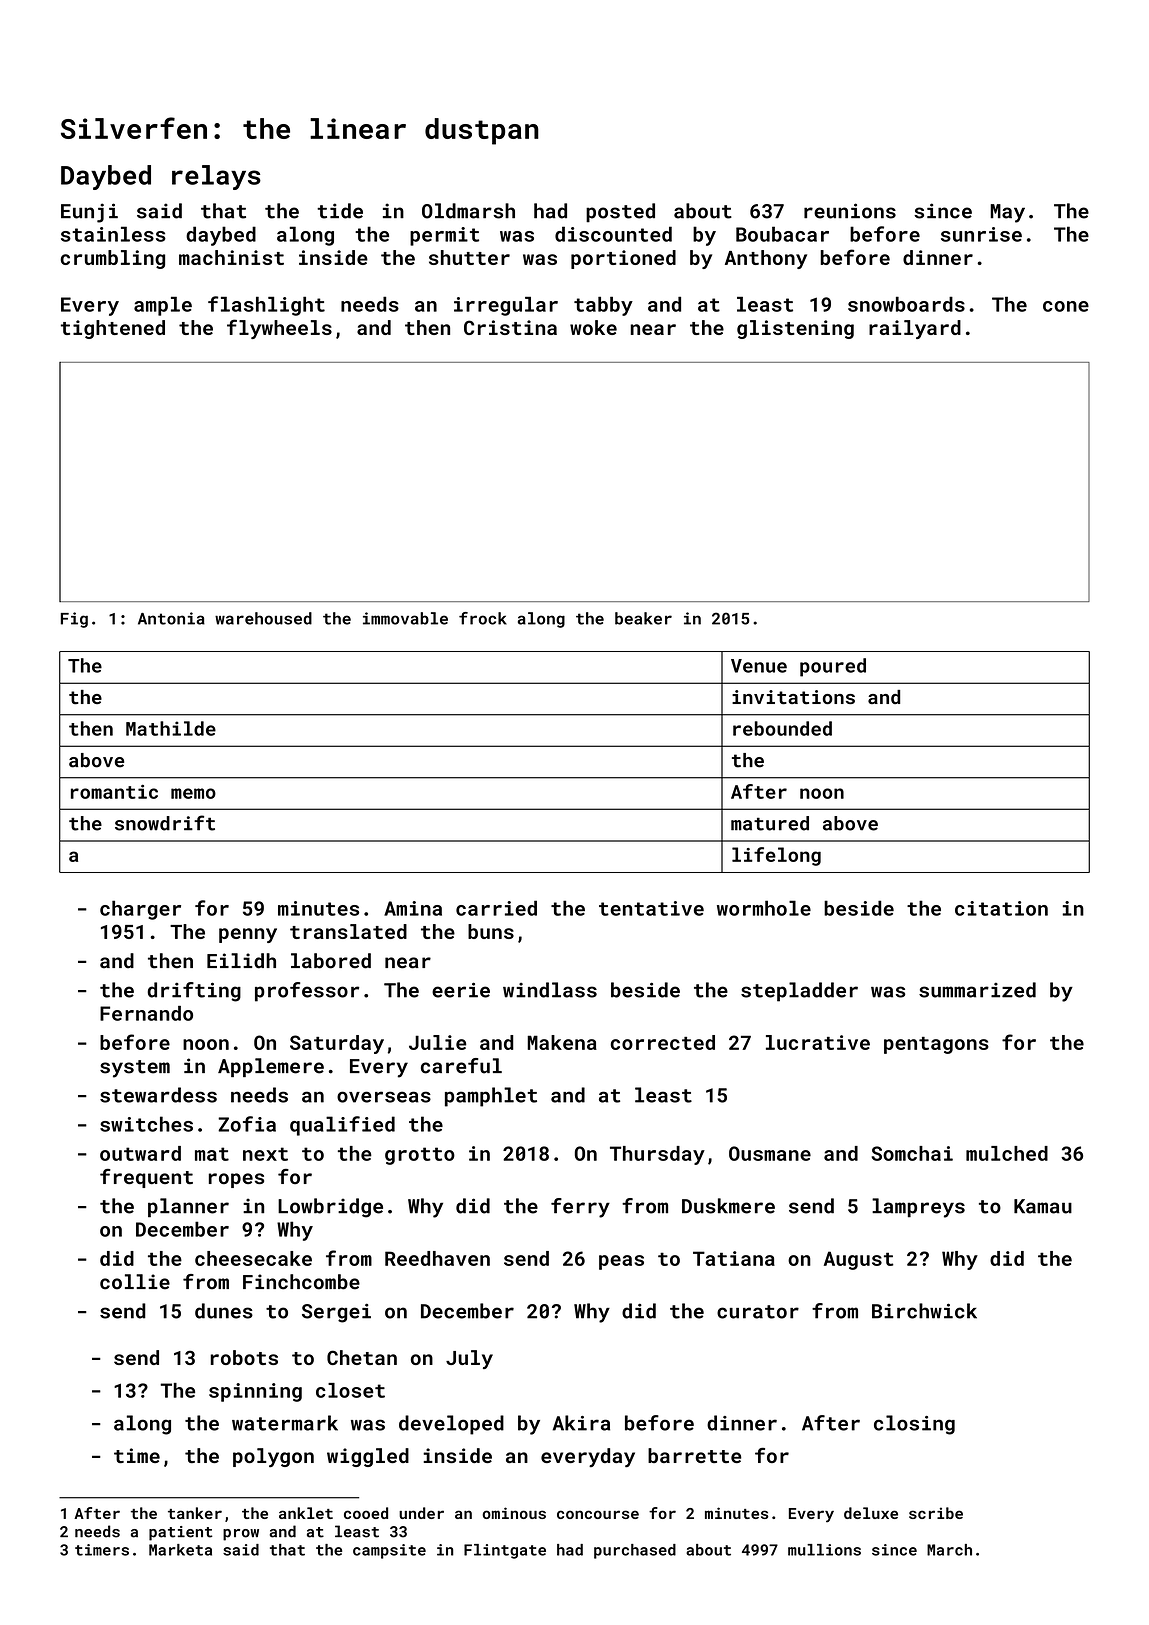 This screenshot has height=1625, width=1149. What do you see at coordinates (728, 1206) in the screenshot?
I see `Duskmere` at bounding box center [728, 1206].
